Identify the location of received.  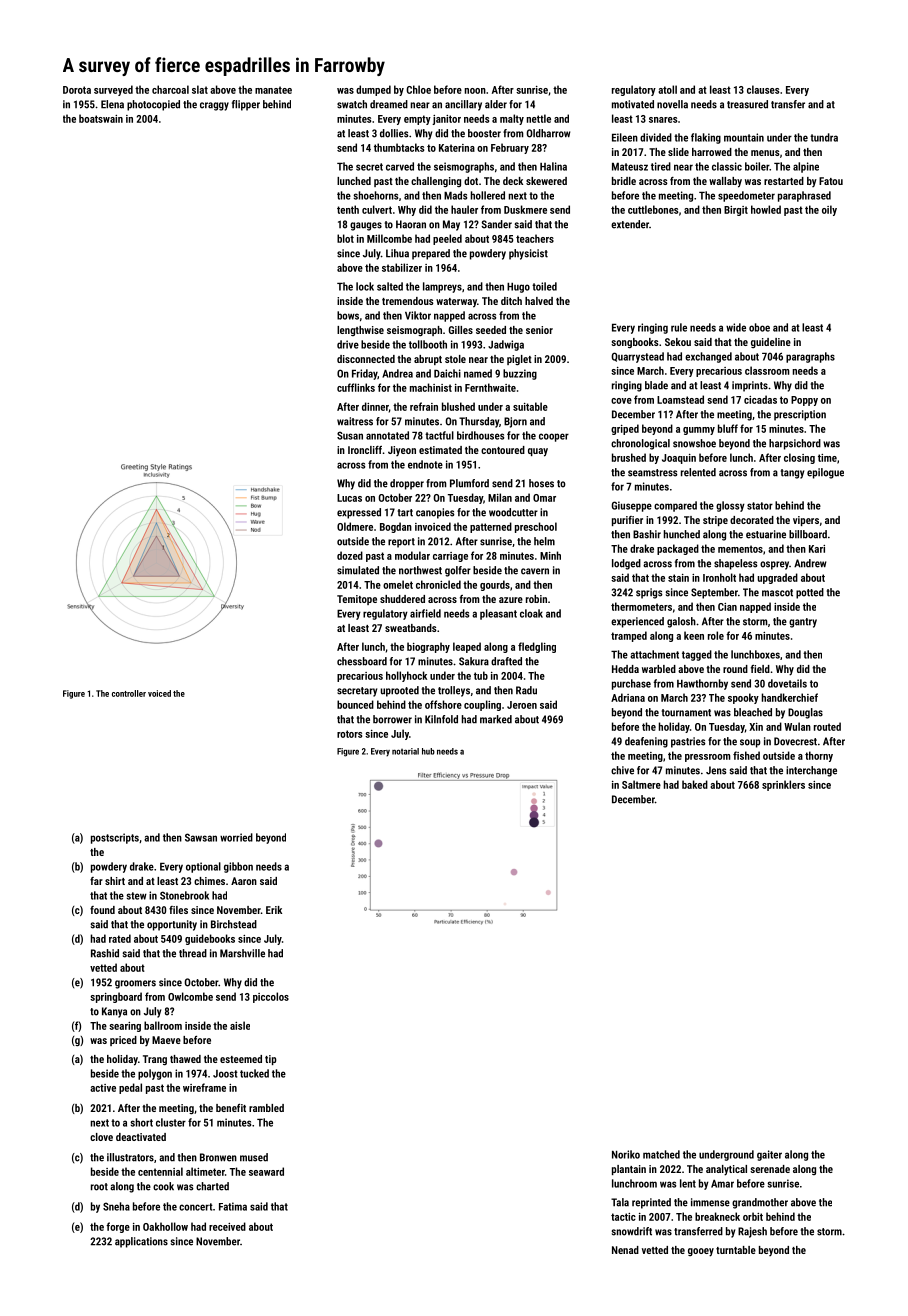
(227, 1226).
